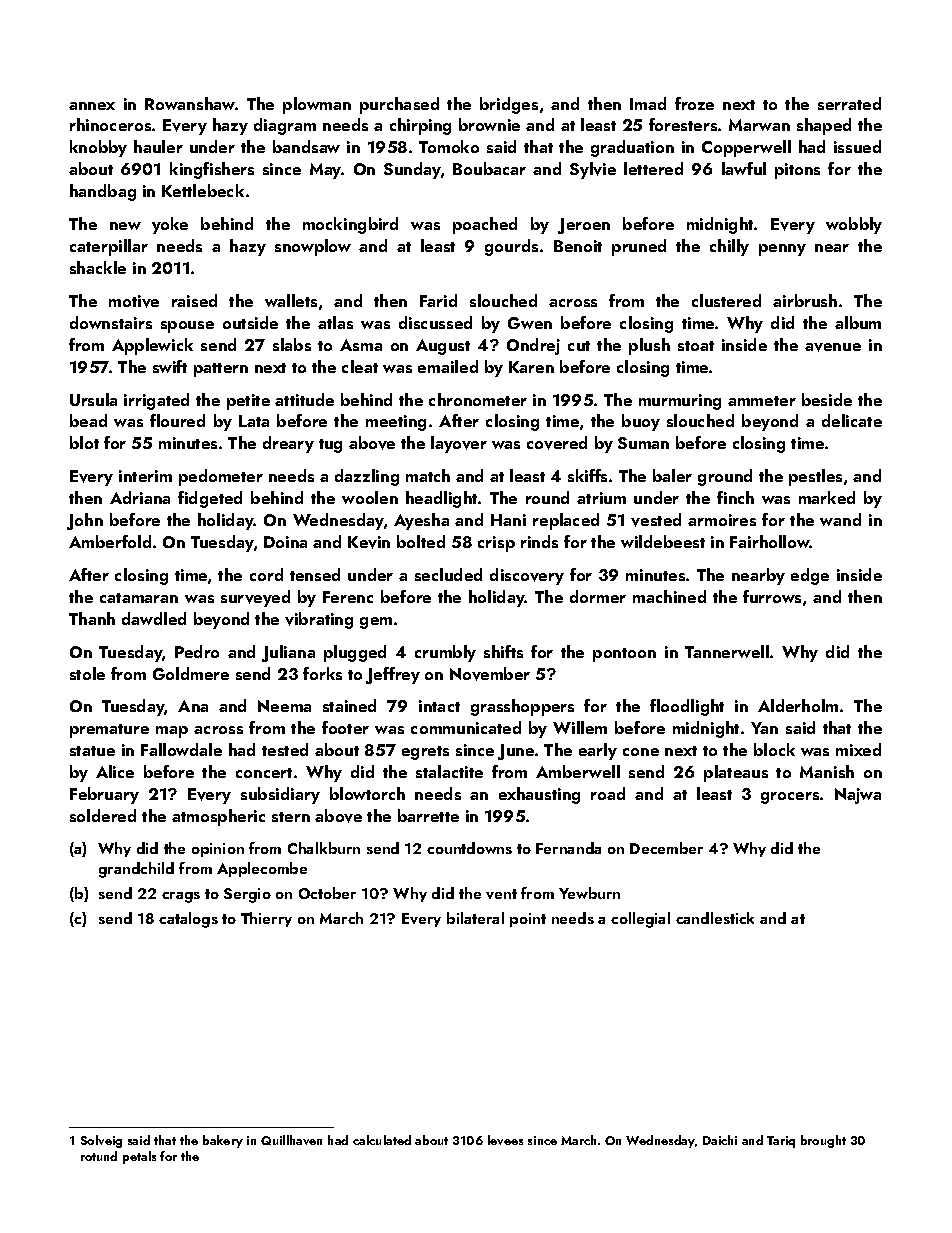 The height and width of the screenshot is (1233, 952). I want to click on serrated, so click(849, 103).
